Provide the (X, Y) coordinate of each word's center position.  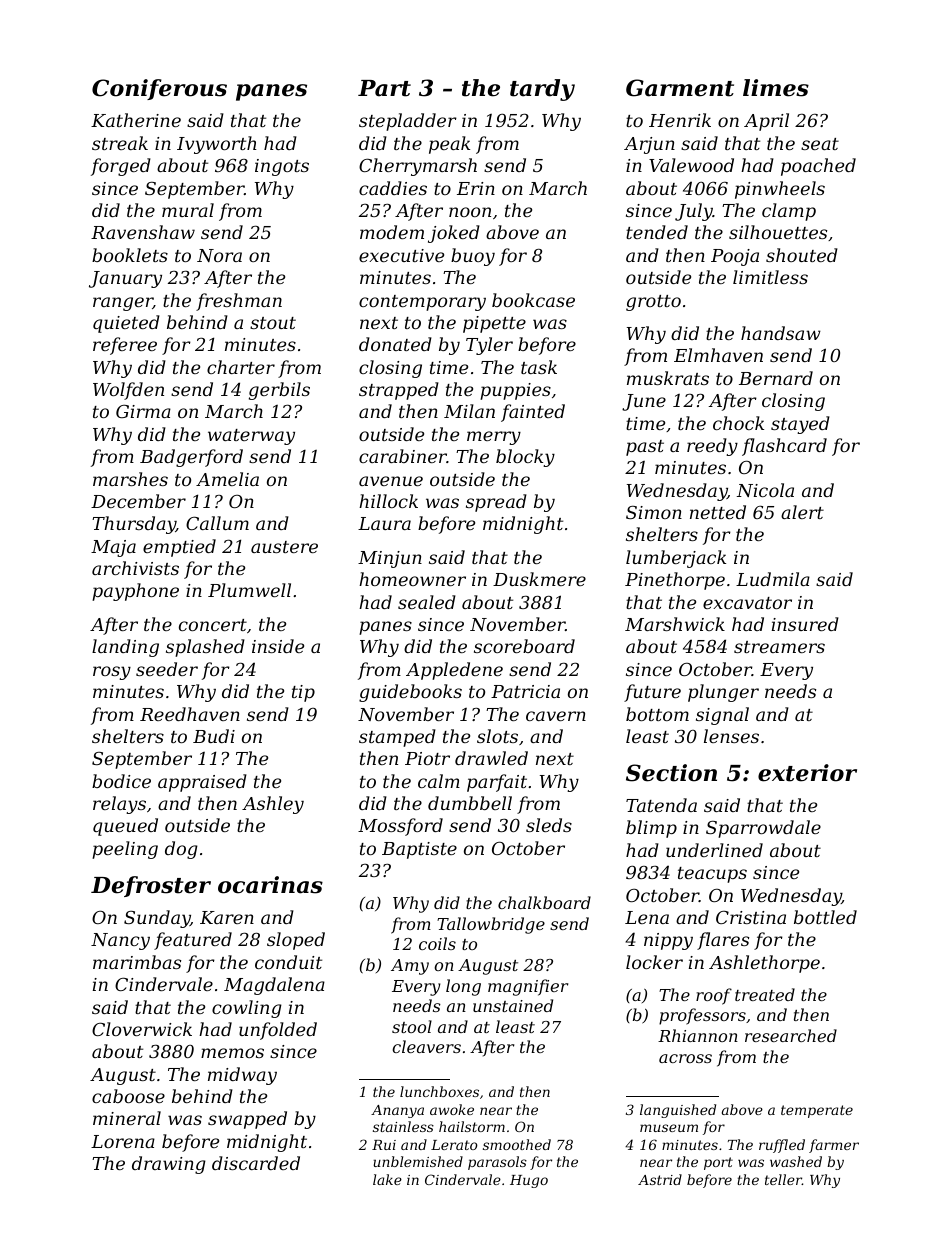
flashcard (784, 447)
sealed (427, 602)
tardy (542, 90)
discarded (256, 1163)
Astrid (660, 1179)
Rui (384, 1145)
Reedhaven (190, 714)
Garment (680, 88)
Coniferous (159, 89)
